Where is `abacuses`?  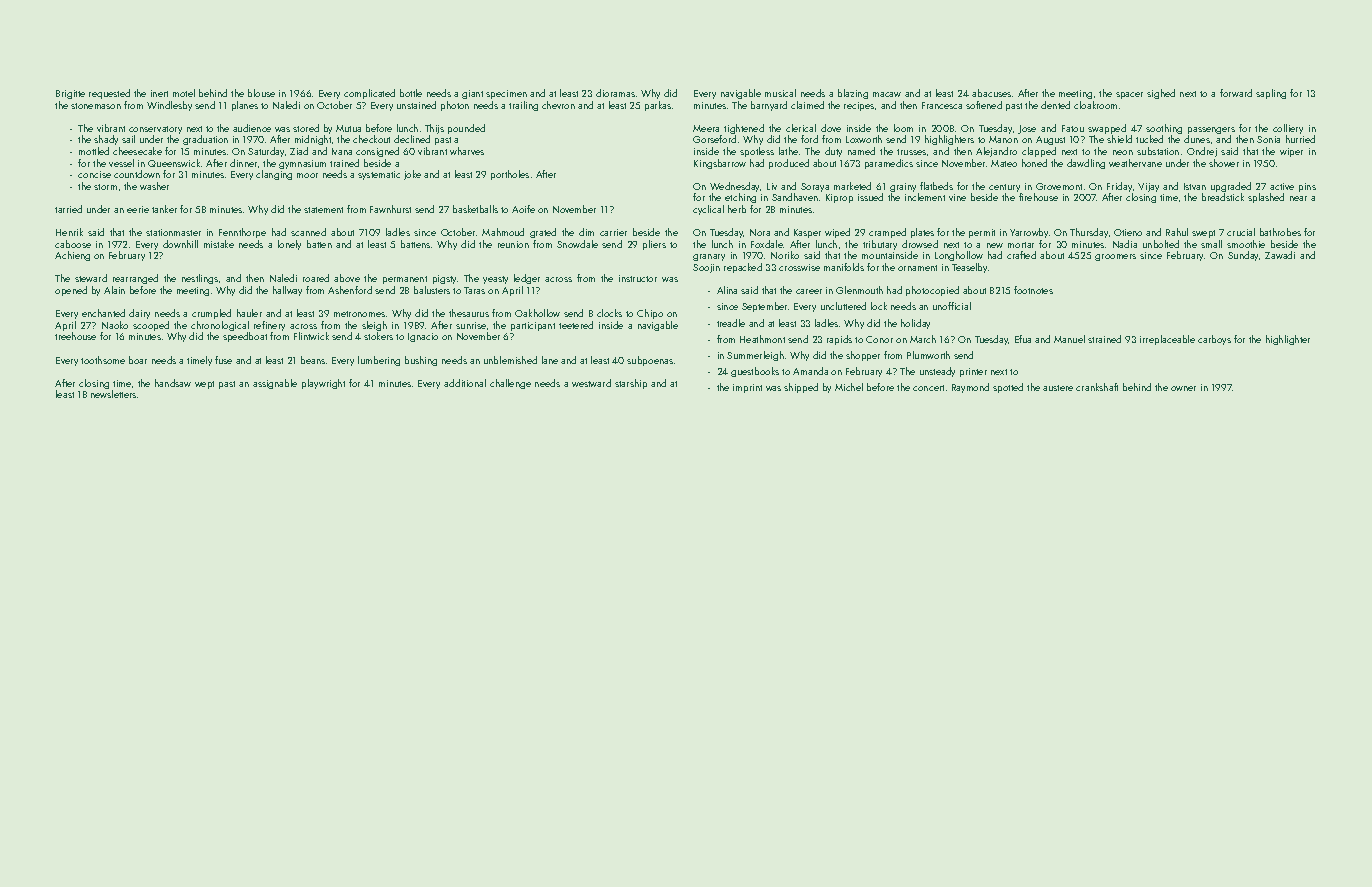 abacuses is located at coordinates (991, 93).
